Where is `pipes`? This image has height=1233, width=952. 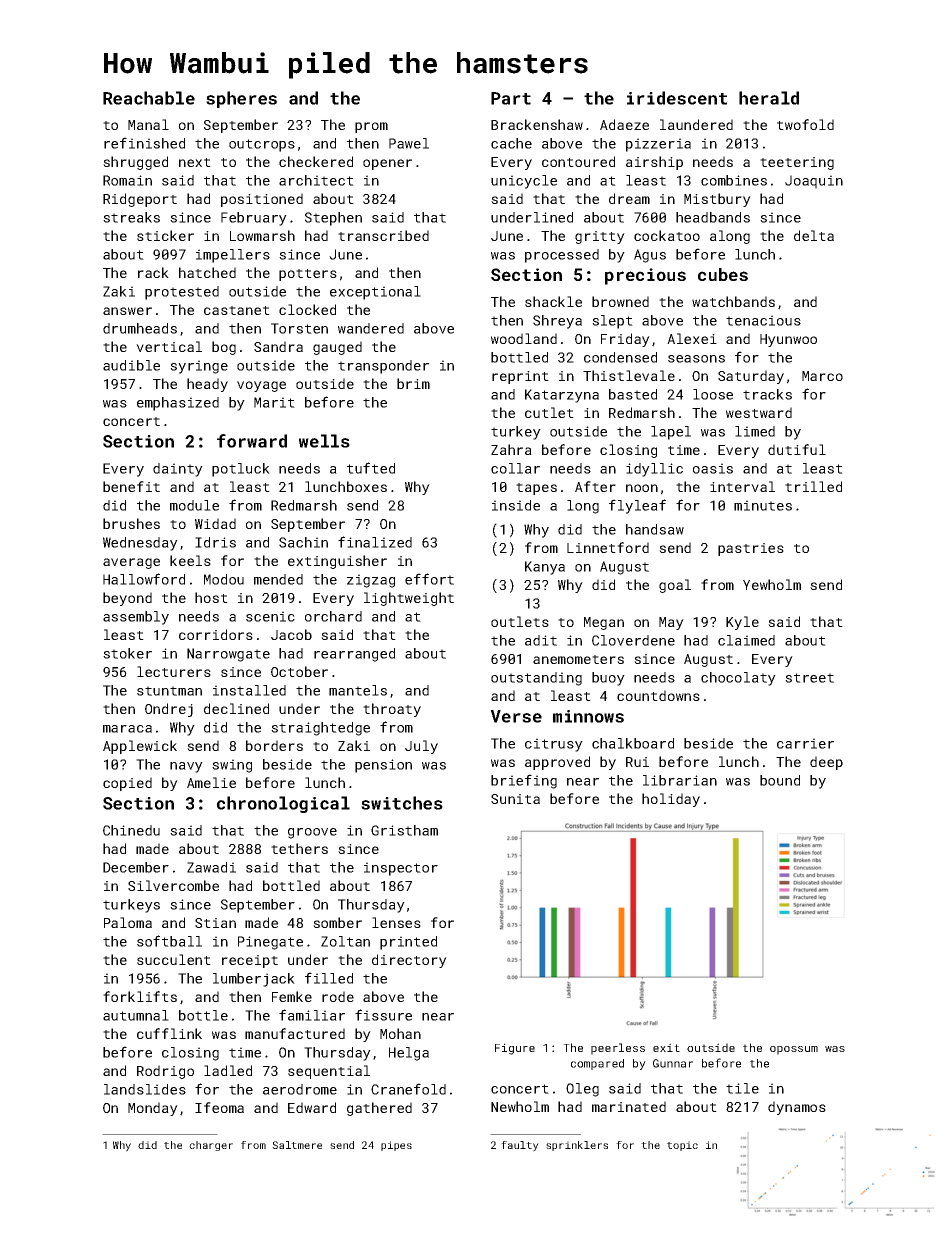
pipes is located at coordinates (396, 1146).
